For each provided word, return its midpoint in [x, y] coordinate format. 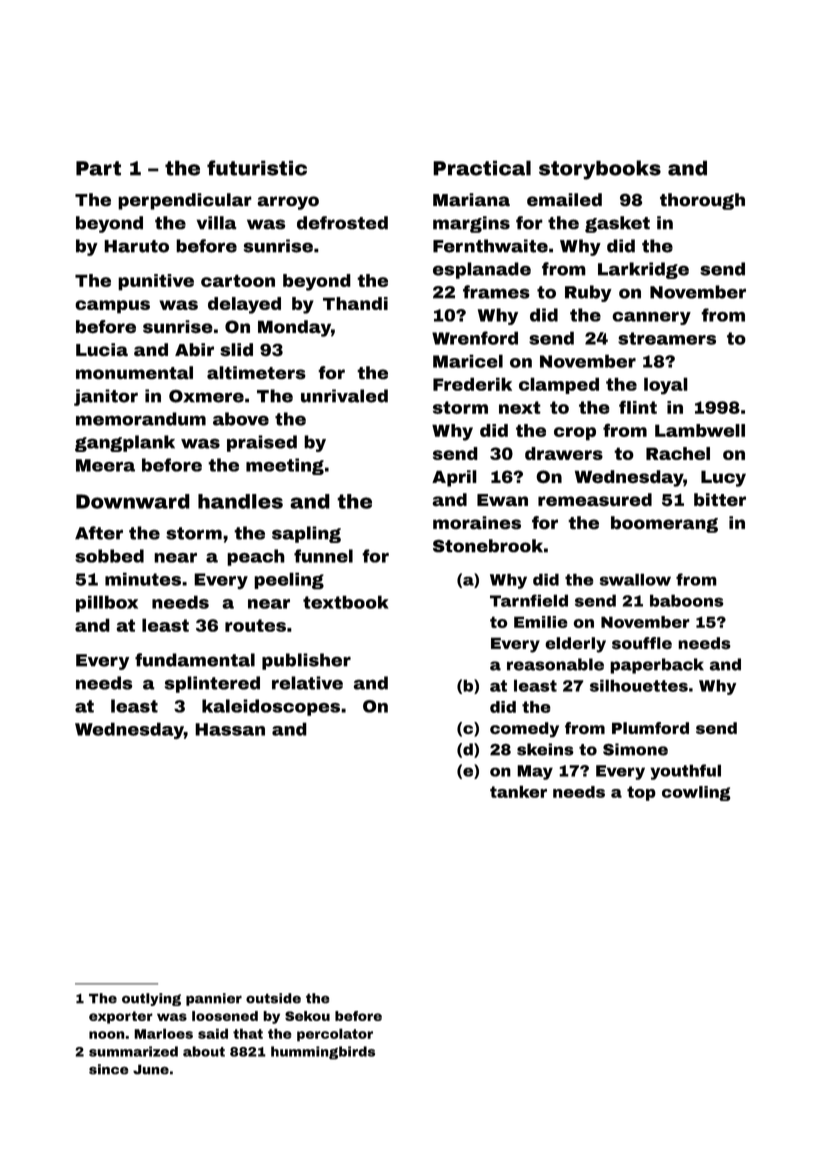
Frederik [472, 384]
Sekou [307, 1016]
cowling [696, 793]
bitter [720, 500]
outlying [151, 999]
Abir [194, 350]
